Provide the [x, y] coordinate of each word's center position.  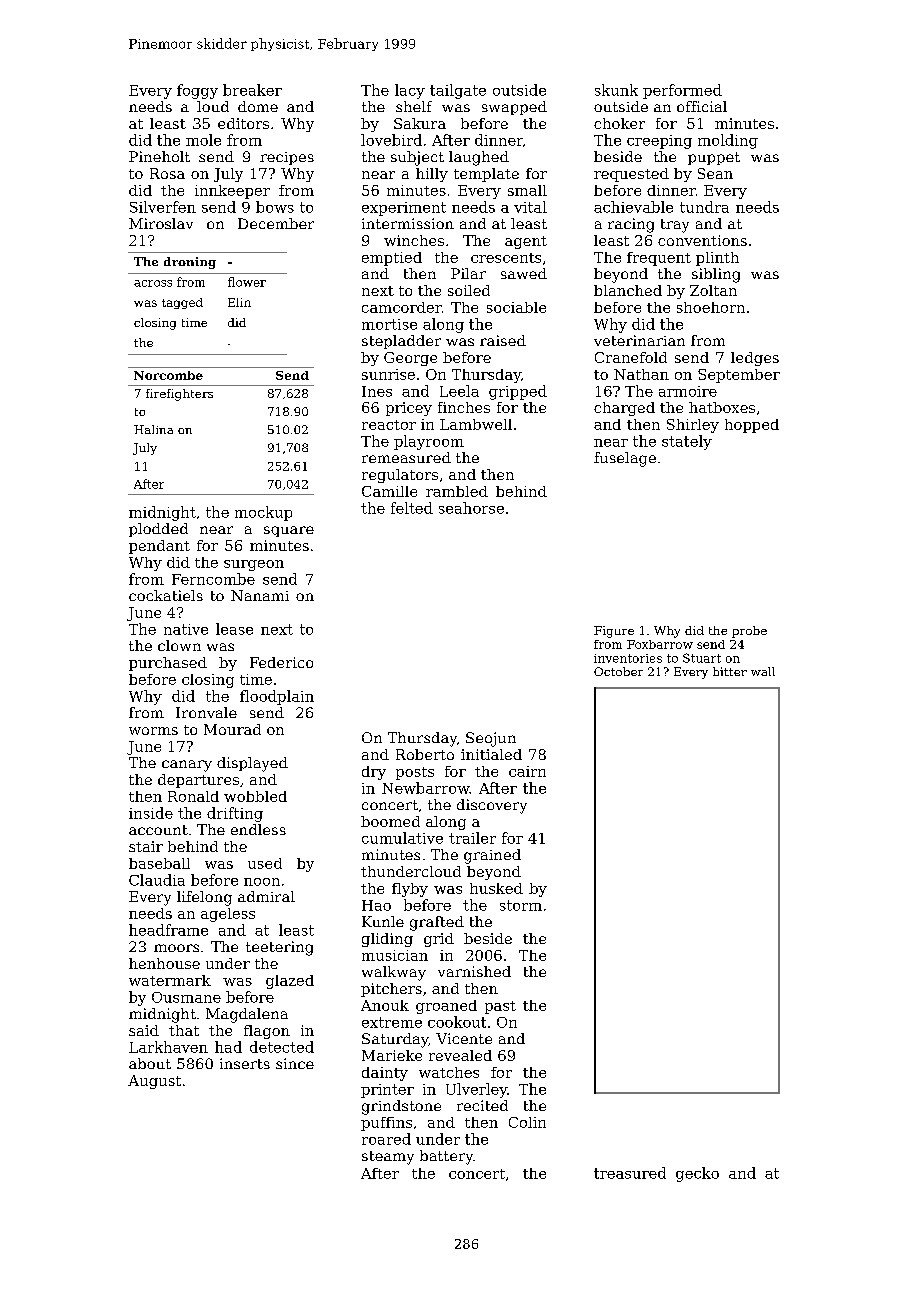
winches [414, 240]
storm [521, 905]
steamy [388, 1158]
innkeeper [232, 192]
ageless [228, 915]
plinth [717, 259]
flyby [410, 890]
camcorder [402, 307]
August [154, 1082]
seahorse [471, 508]
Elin [239, 302]
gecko [697, 1174]
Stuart [702, 658]
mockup [263, 513]
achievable [633, 207]
